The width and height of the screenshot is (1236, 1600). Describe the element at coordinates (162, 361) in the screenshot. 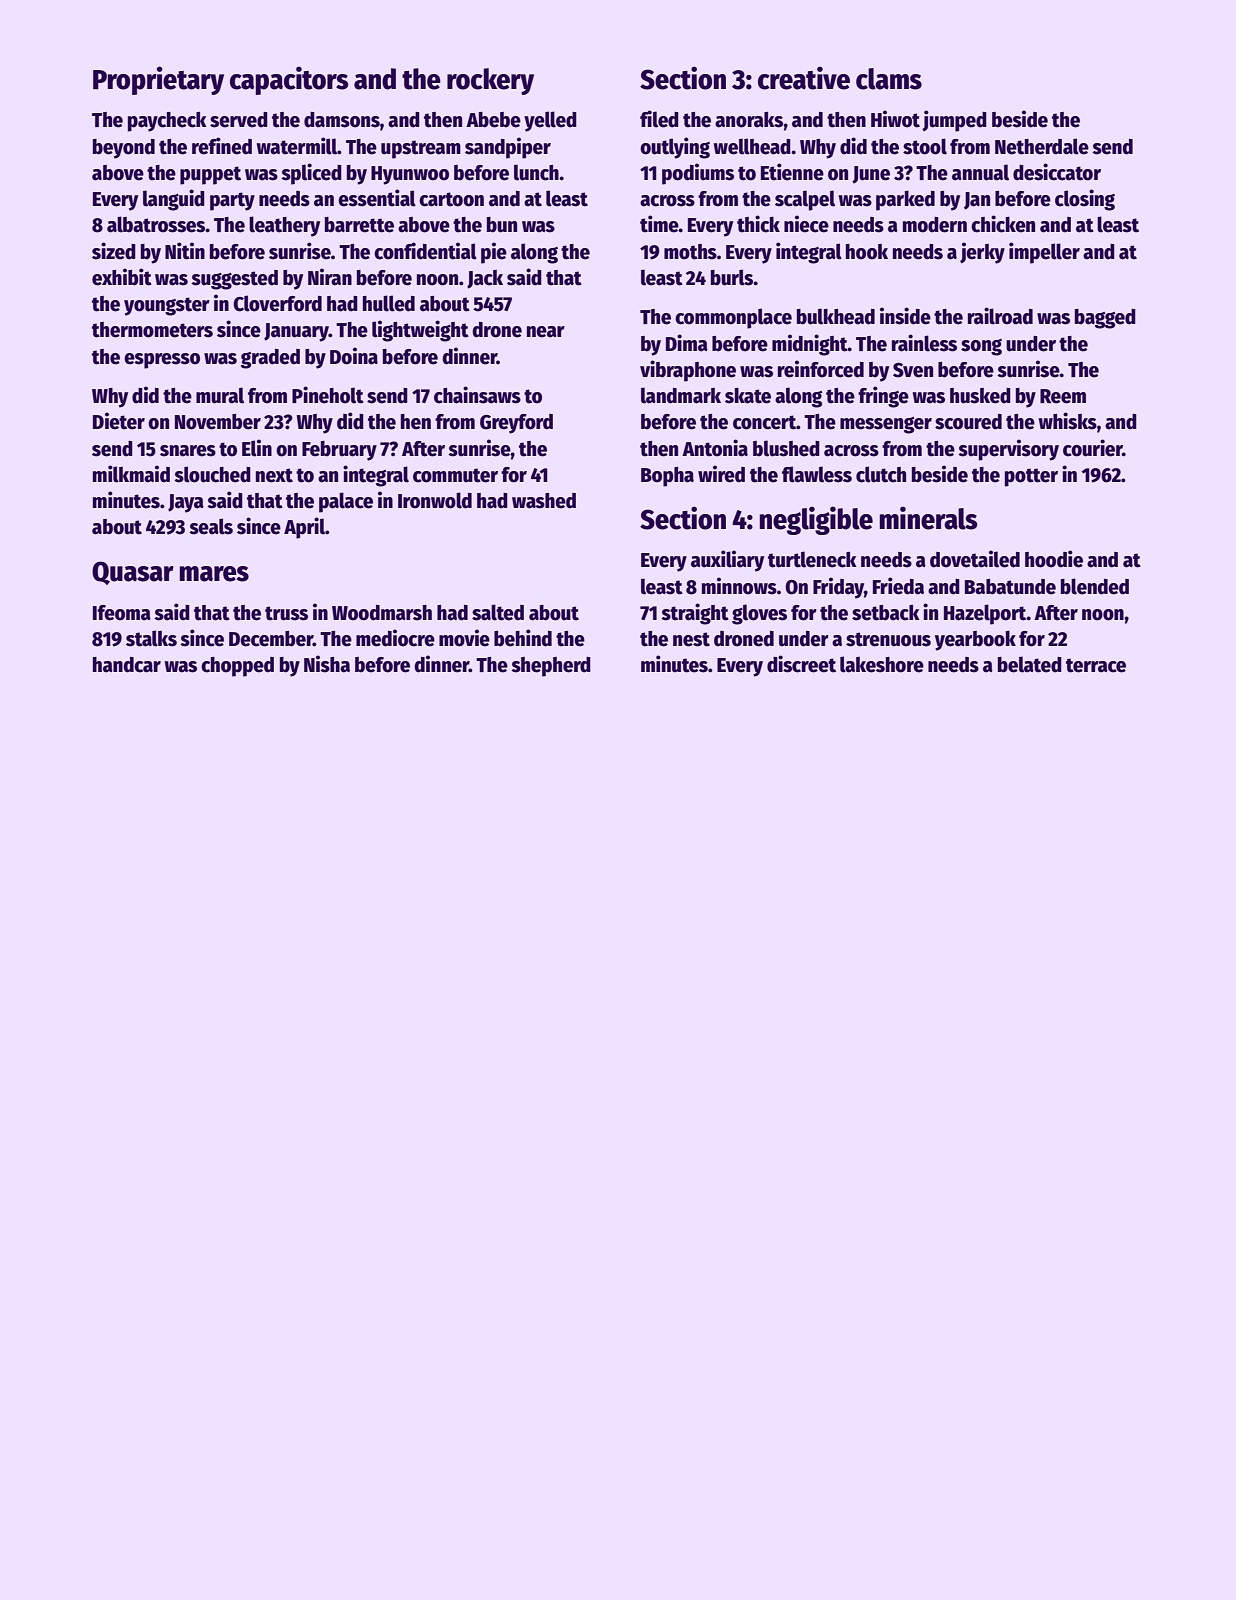

I see `espresso` at that location.
